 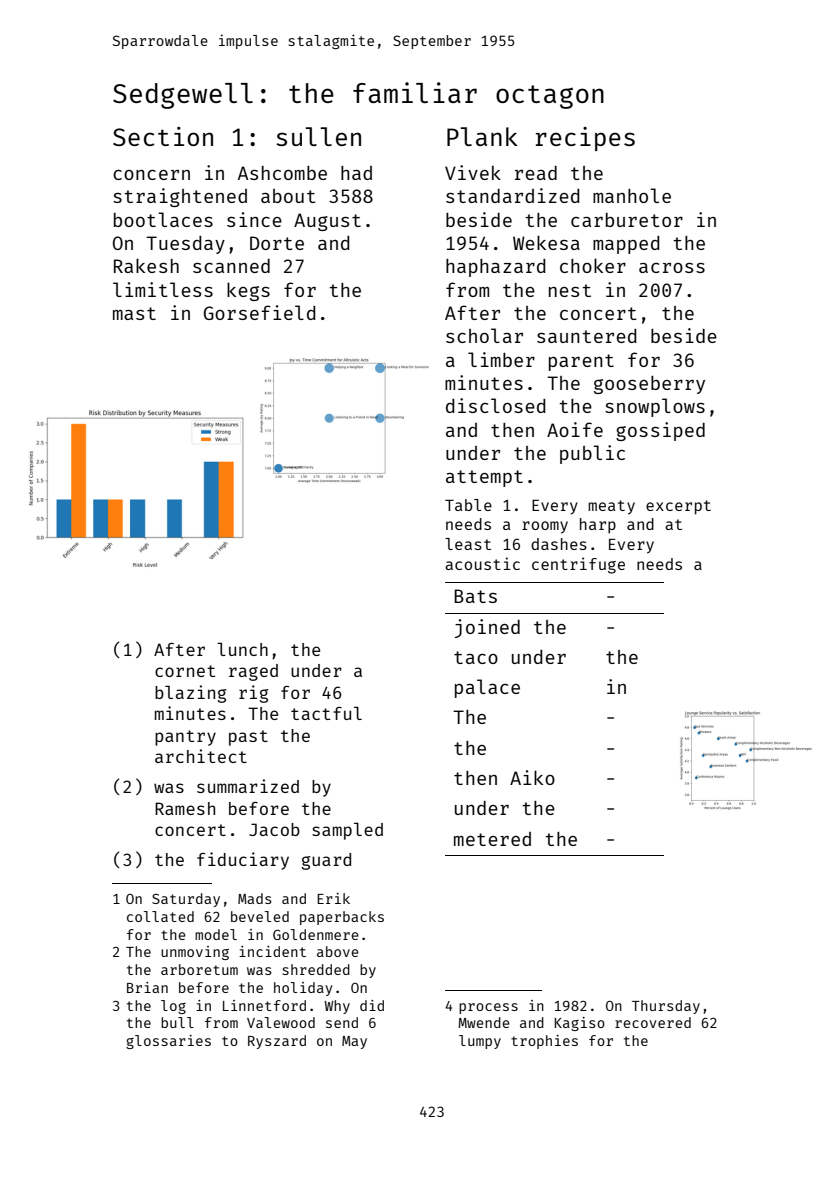 What do you see at coordinates (678, 507) in the screenshot?
I see `excerpt` at bounding box center [678, 507].
